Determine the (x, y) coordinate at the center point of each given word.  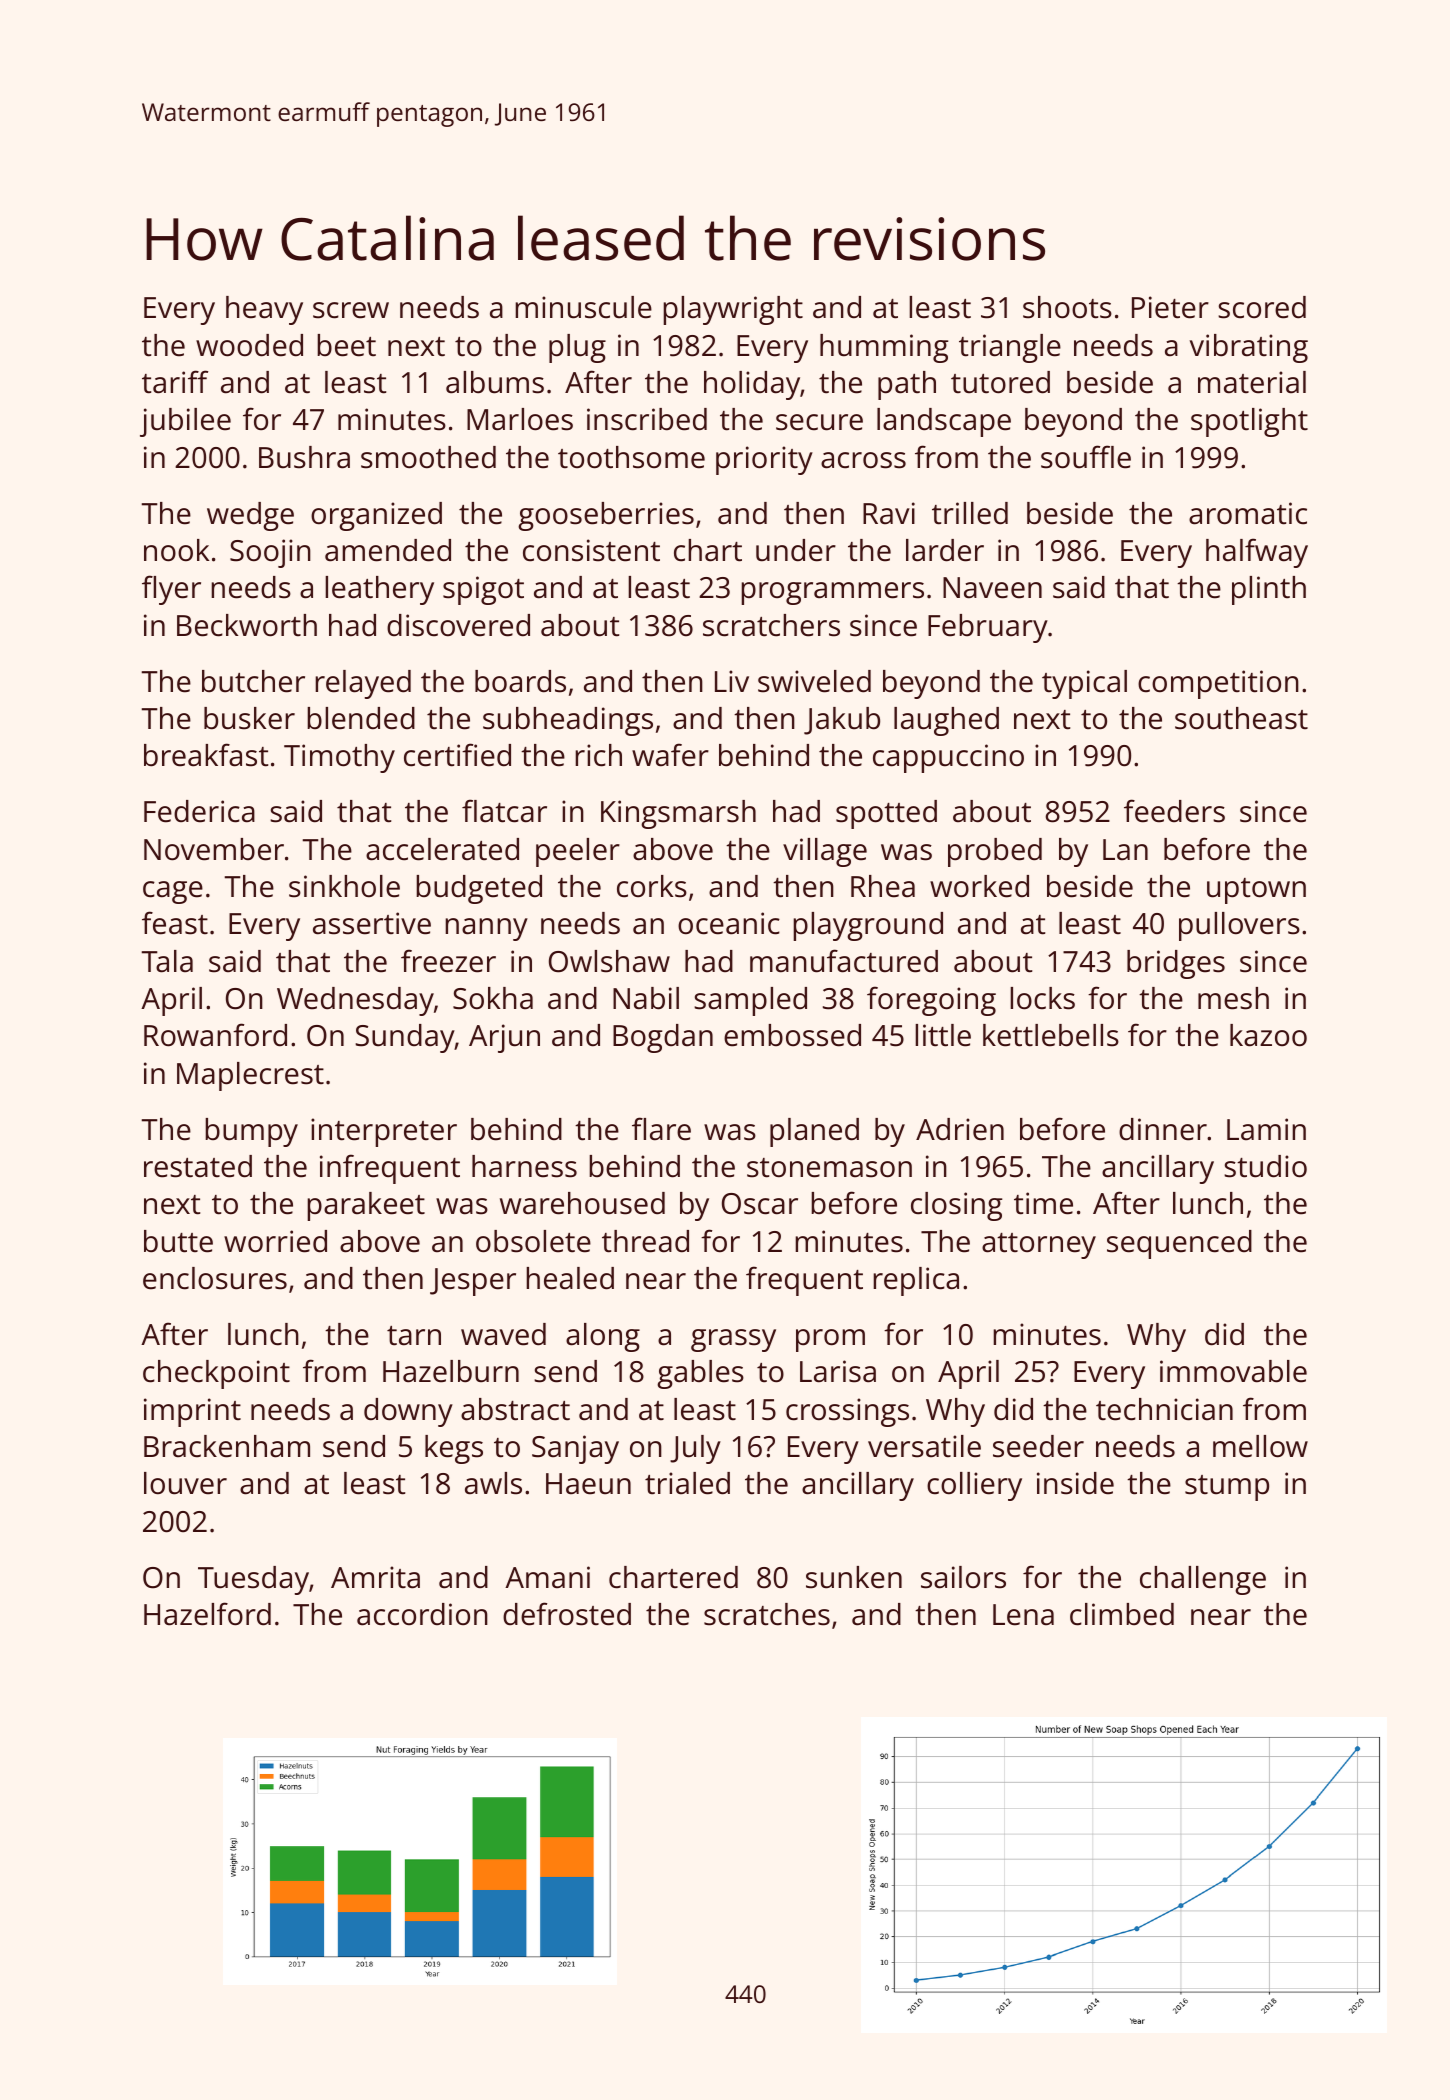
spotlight (1249, 422)
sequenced (1179, 1244)
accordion (422, 1614)
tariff (175, 382)
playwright (733, 310)
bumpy (251, 1132)
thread (645, 1241)
